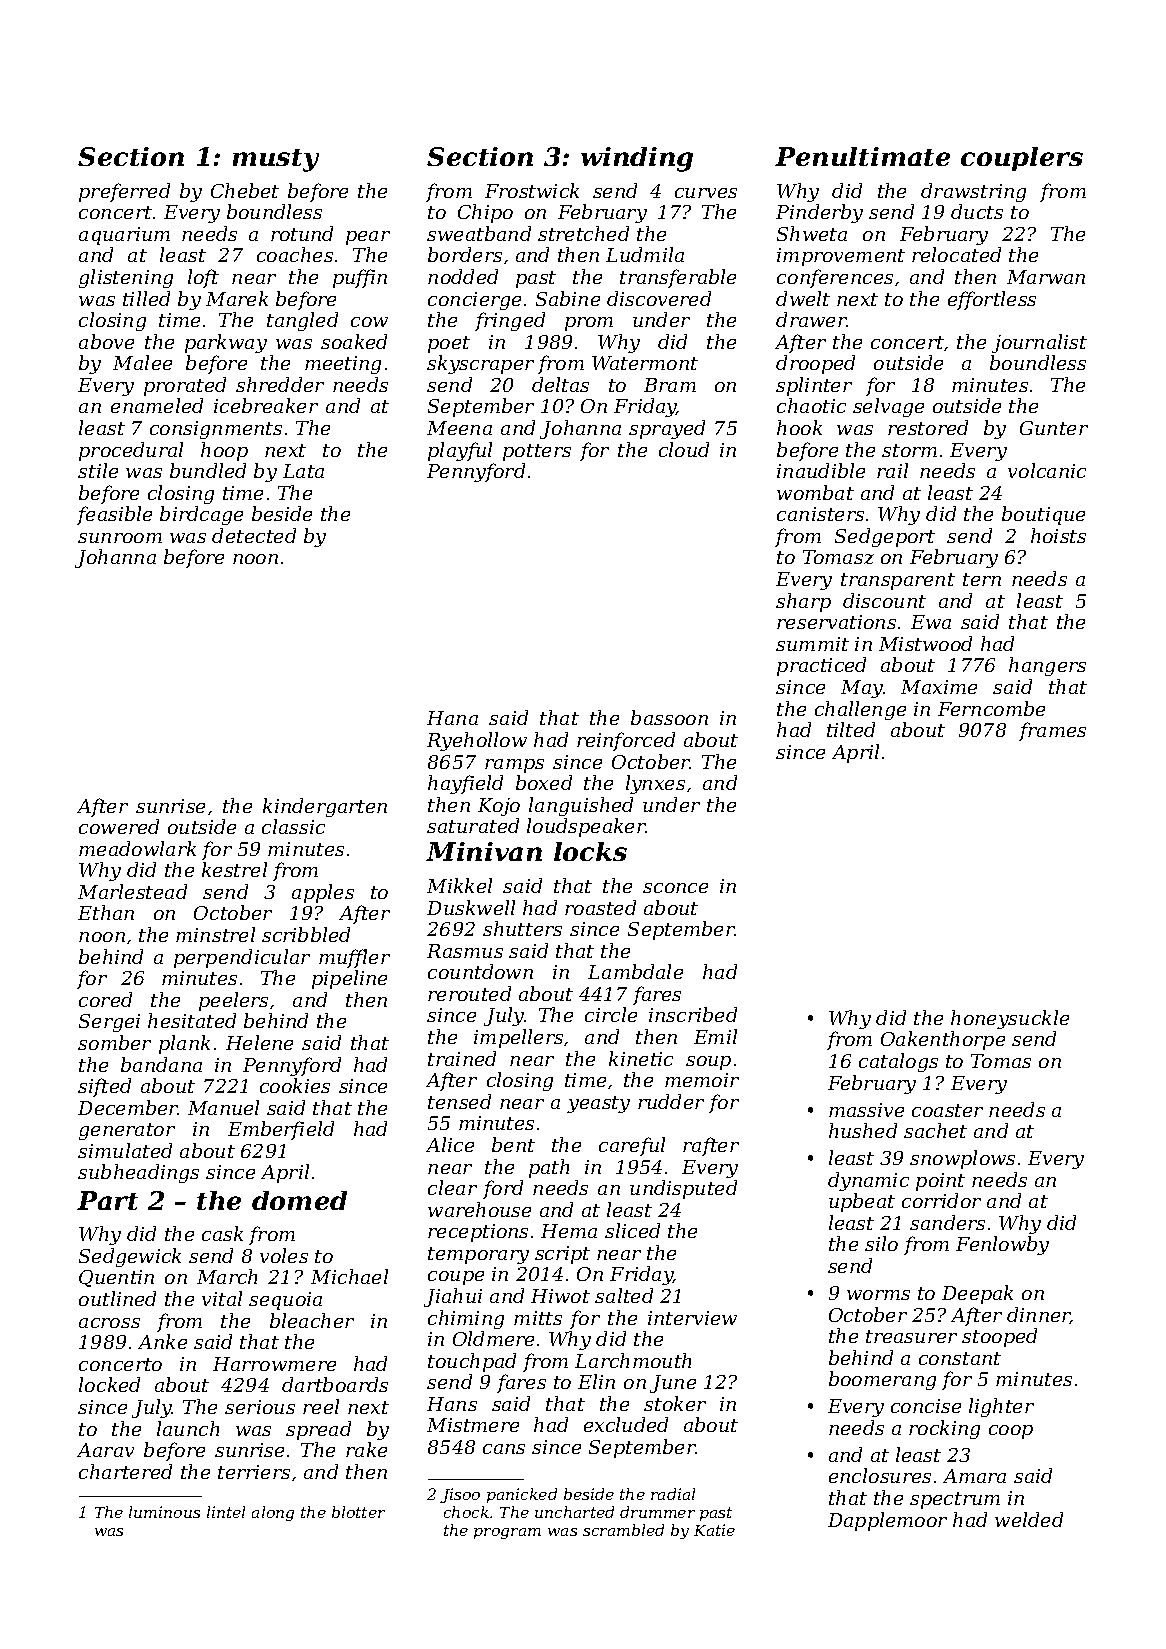 The image size is (1166, 1649). I want to click on Mikkel, so click(459, 885).
